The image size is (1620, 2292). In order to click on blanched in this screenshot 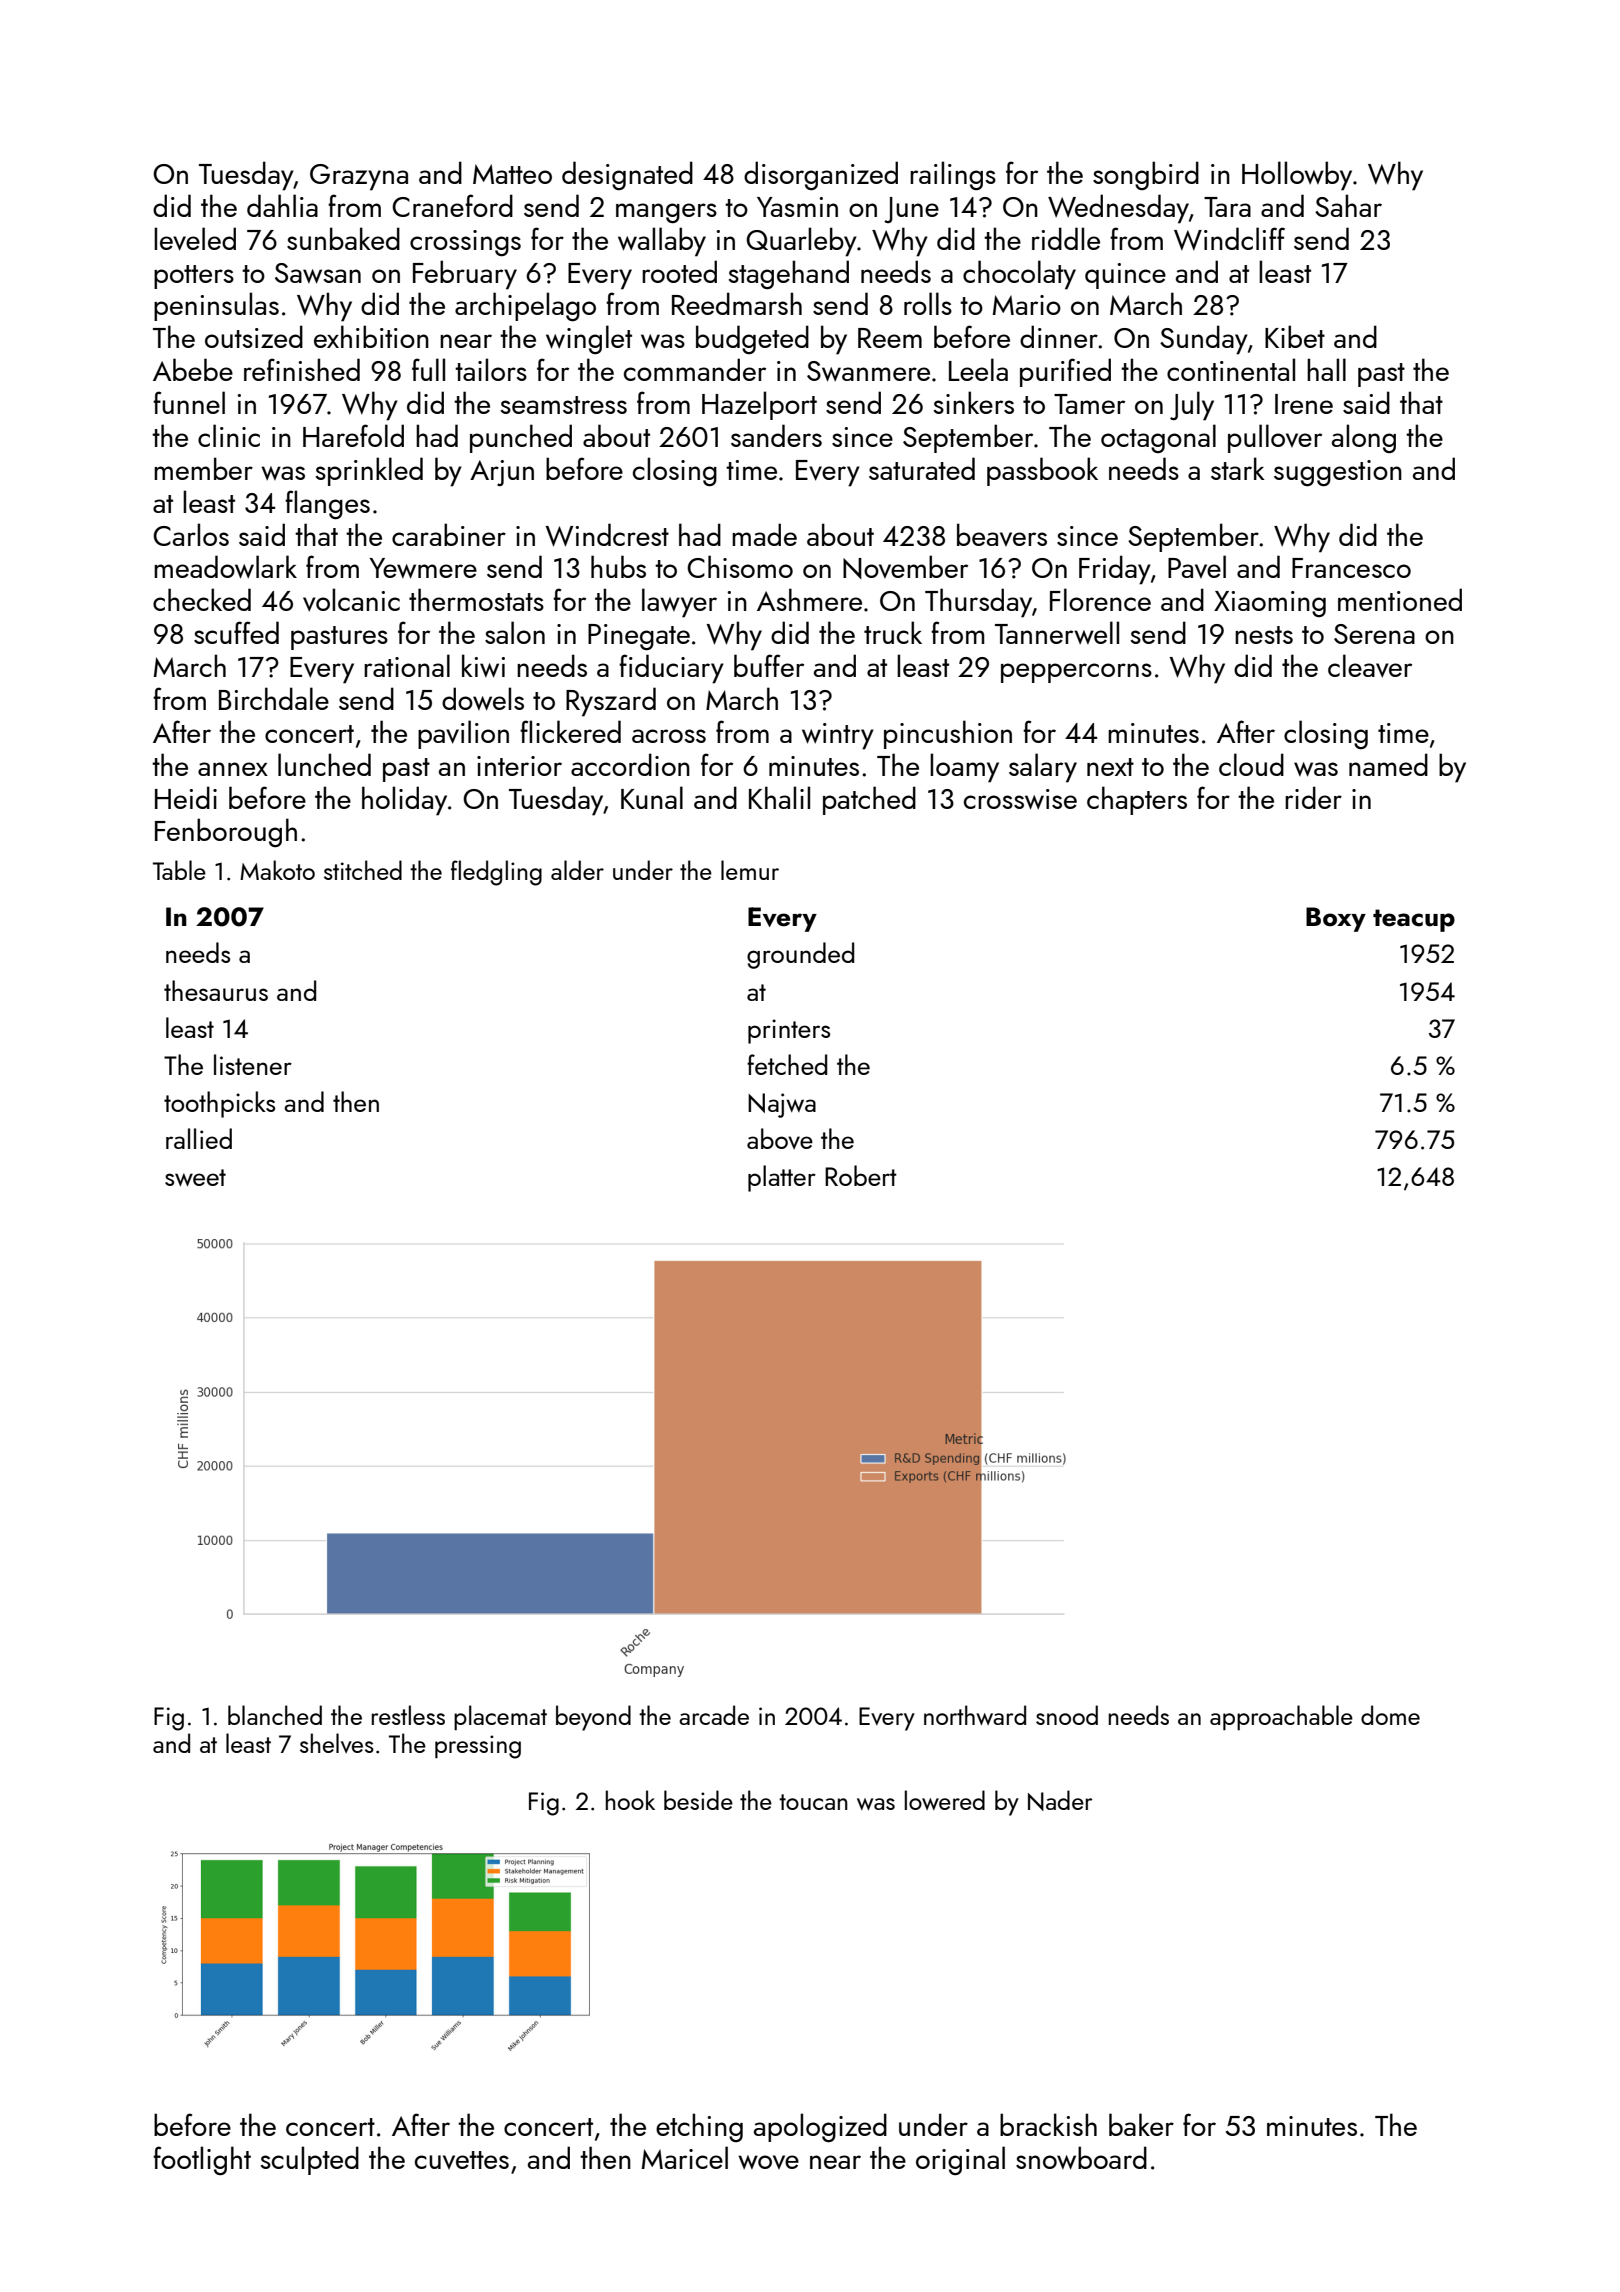, I will do `click(275, 1715)`.
